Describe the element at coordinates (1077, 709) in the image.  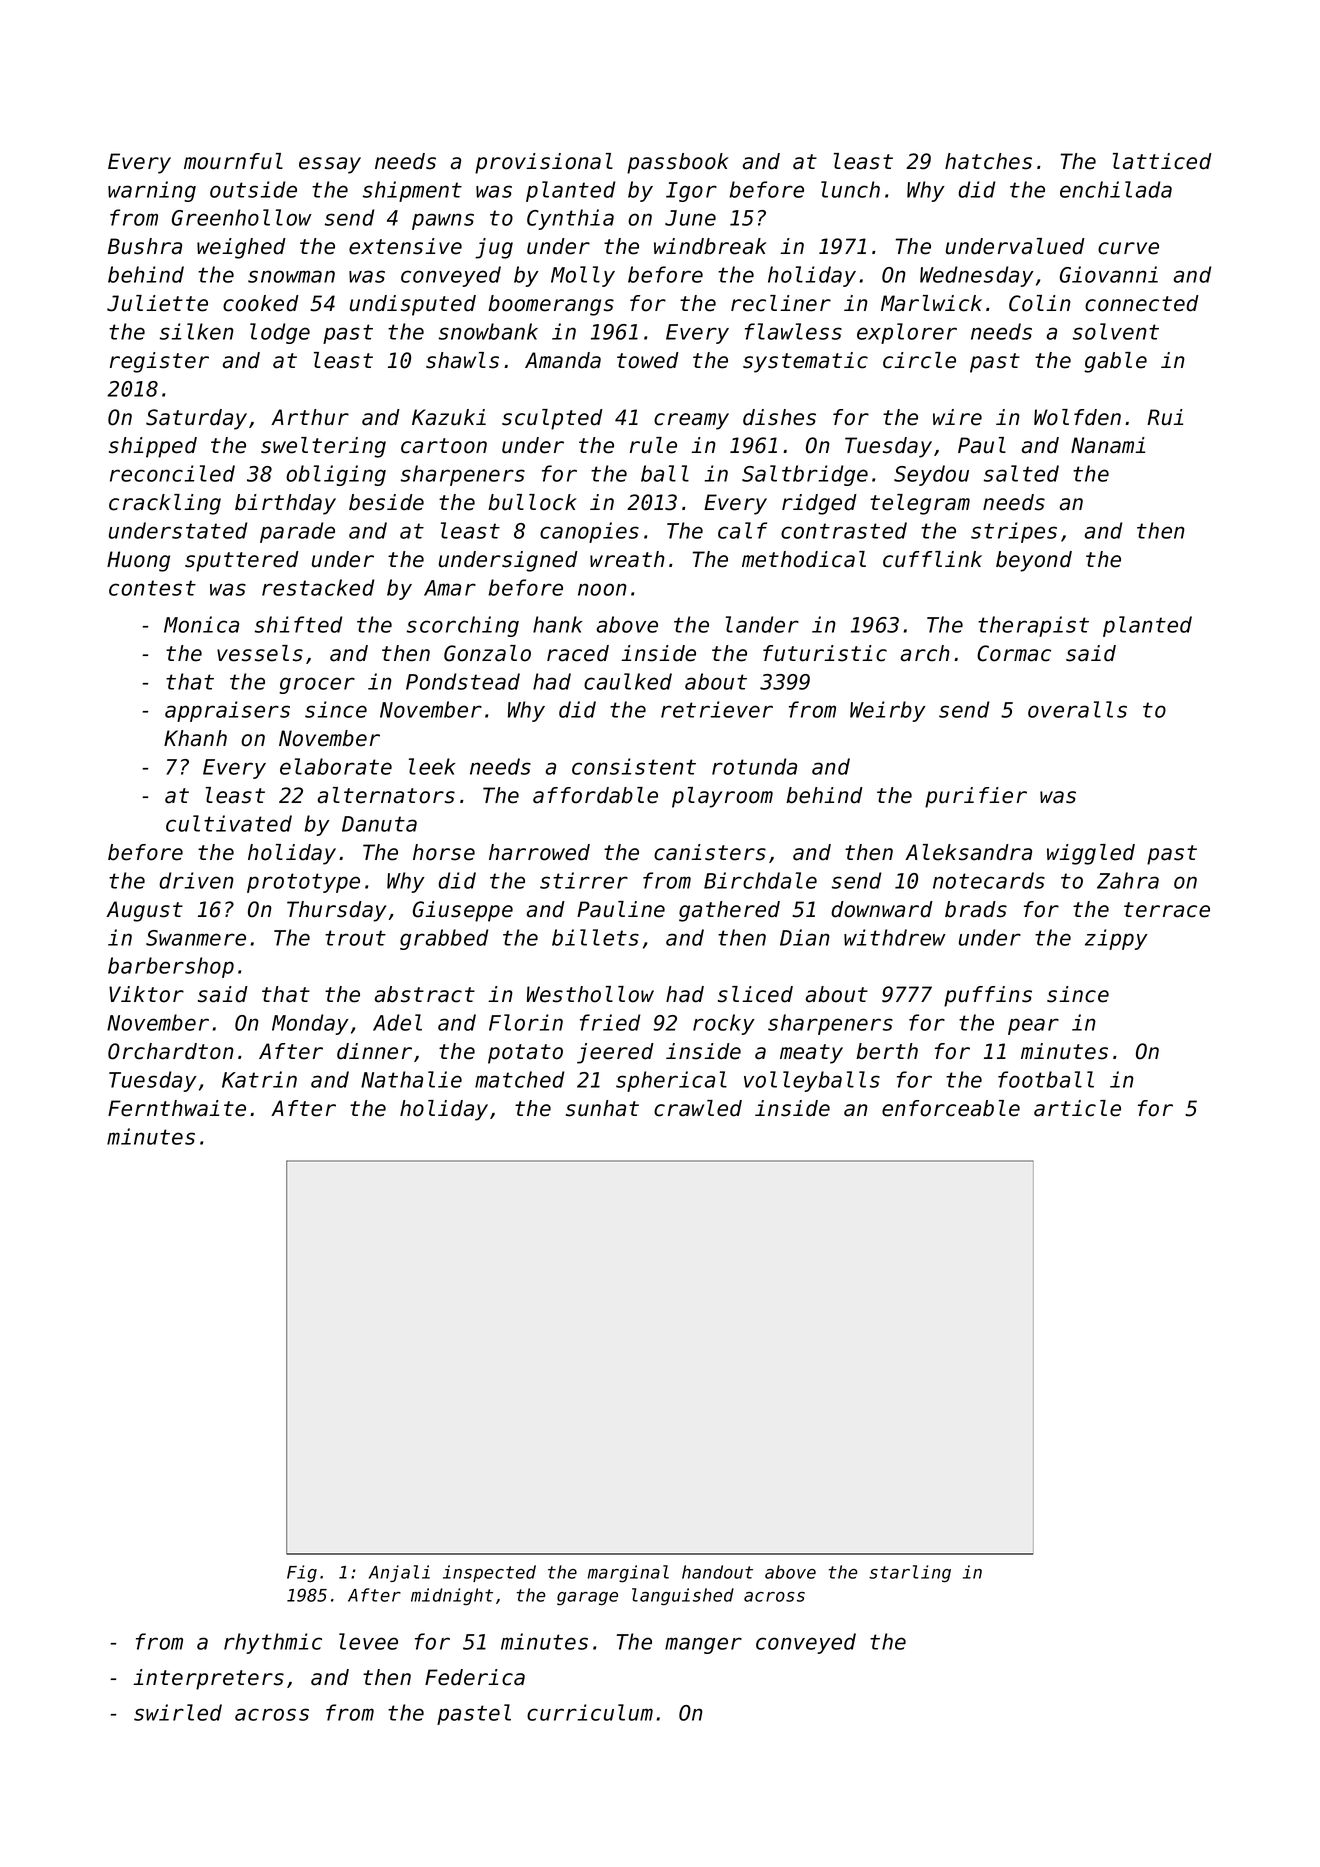
I see `overalls` at that location.
